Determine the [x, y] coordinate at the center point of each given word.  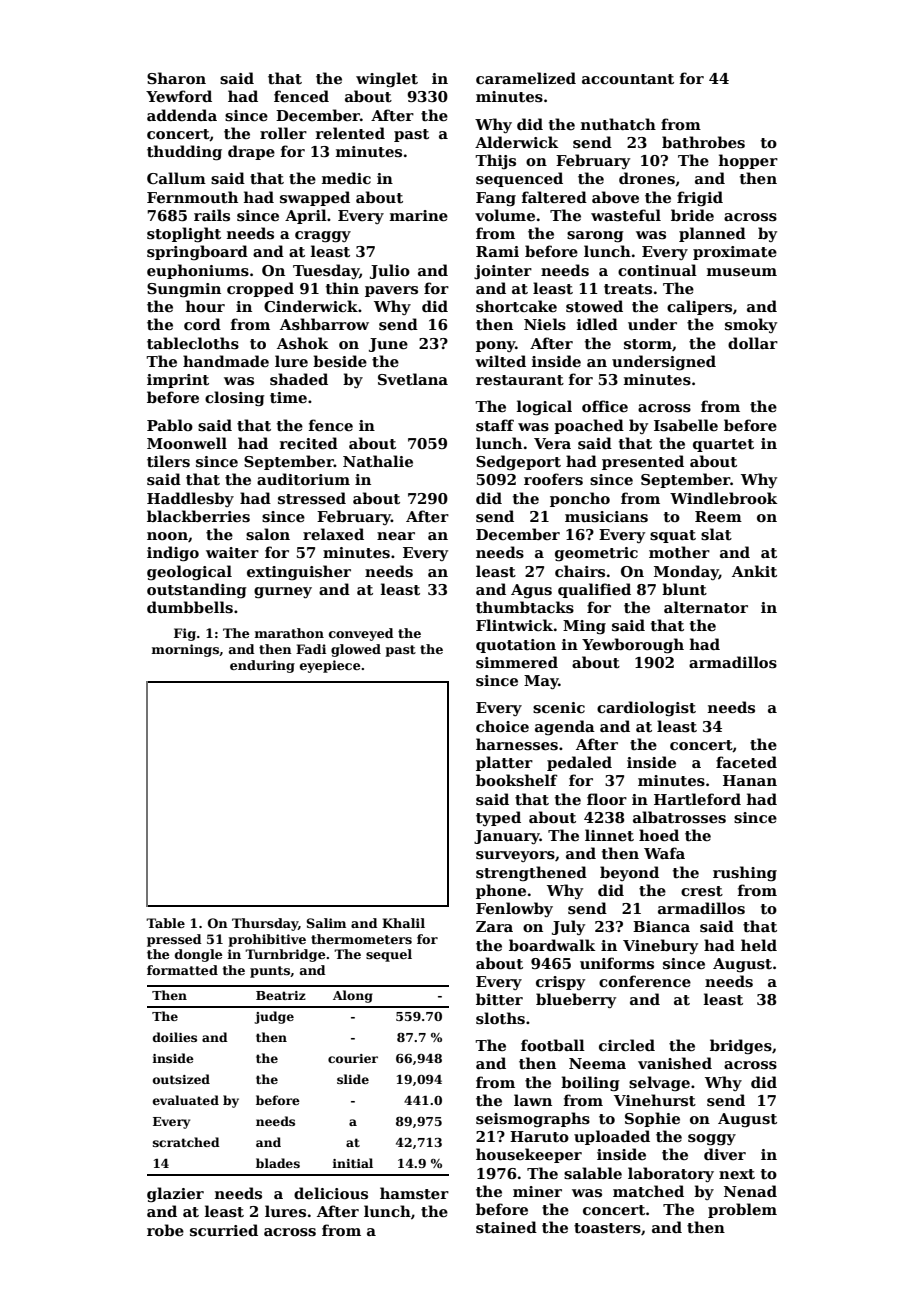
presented [643, 462]
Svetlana [413, 379]
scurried [224, 1230]
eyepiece [330, 666]
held [759, 945]
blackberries [198, 516]
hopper [748, 161]
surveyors [515, 856]
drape [251, 152]
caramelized [526, 78]
